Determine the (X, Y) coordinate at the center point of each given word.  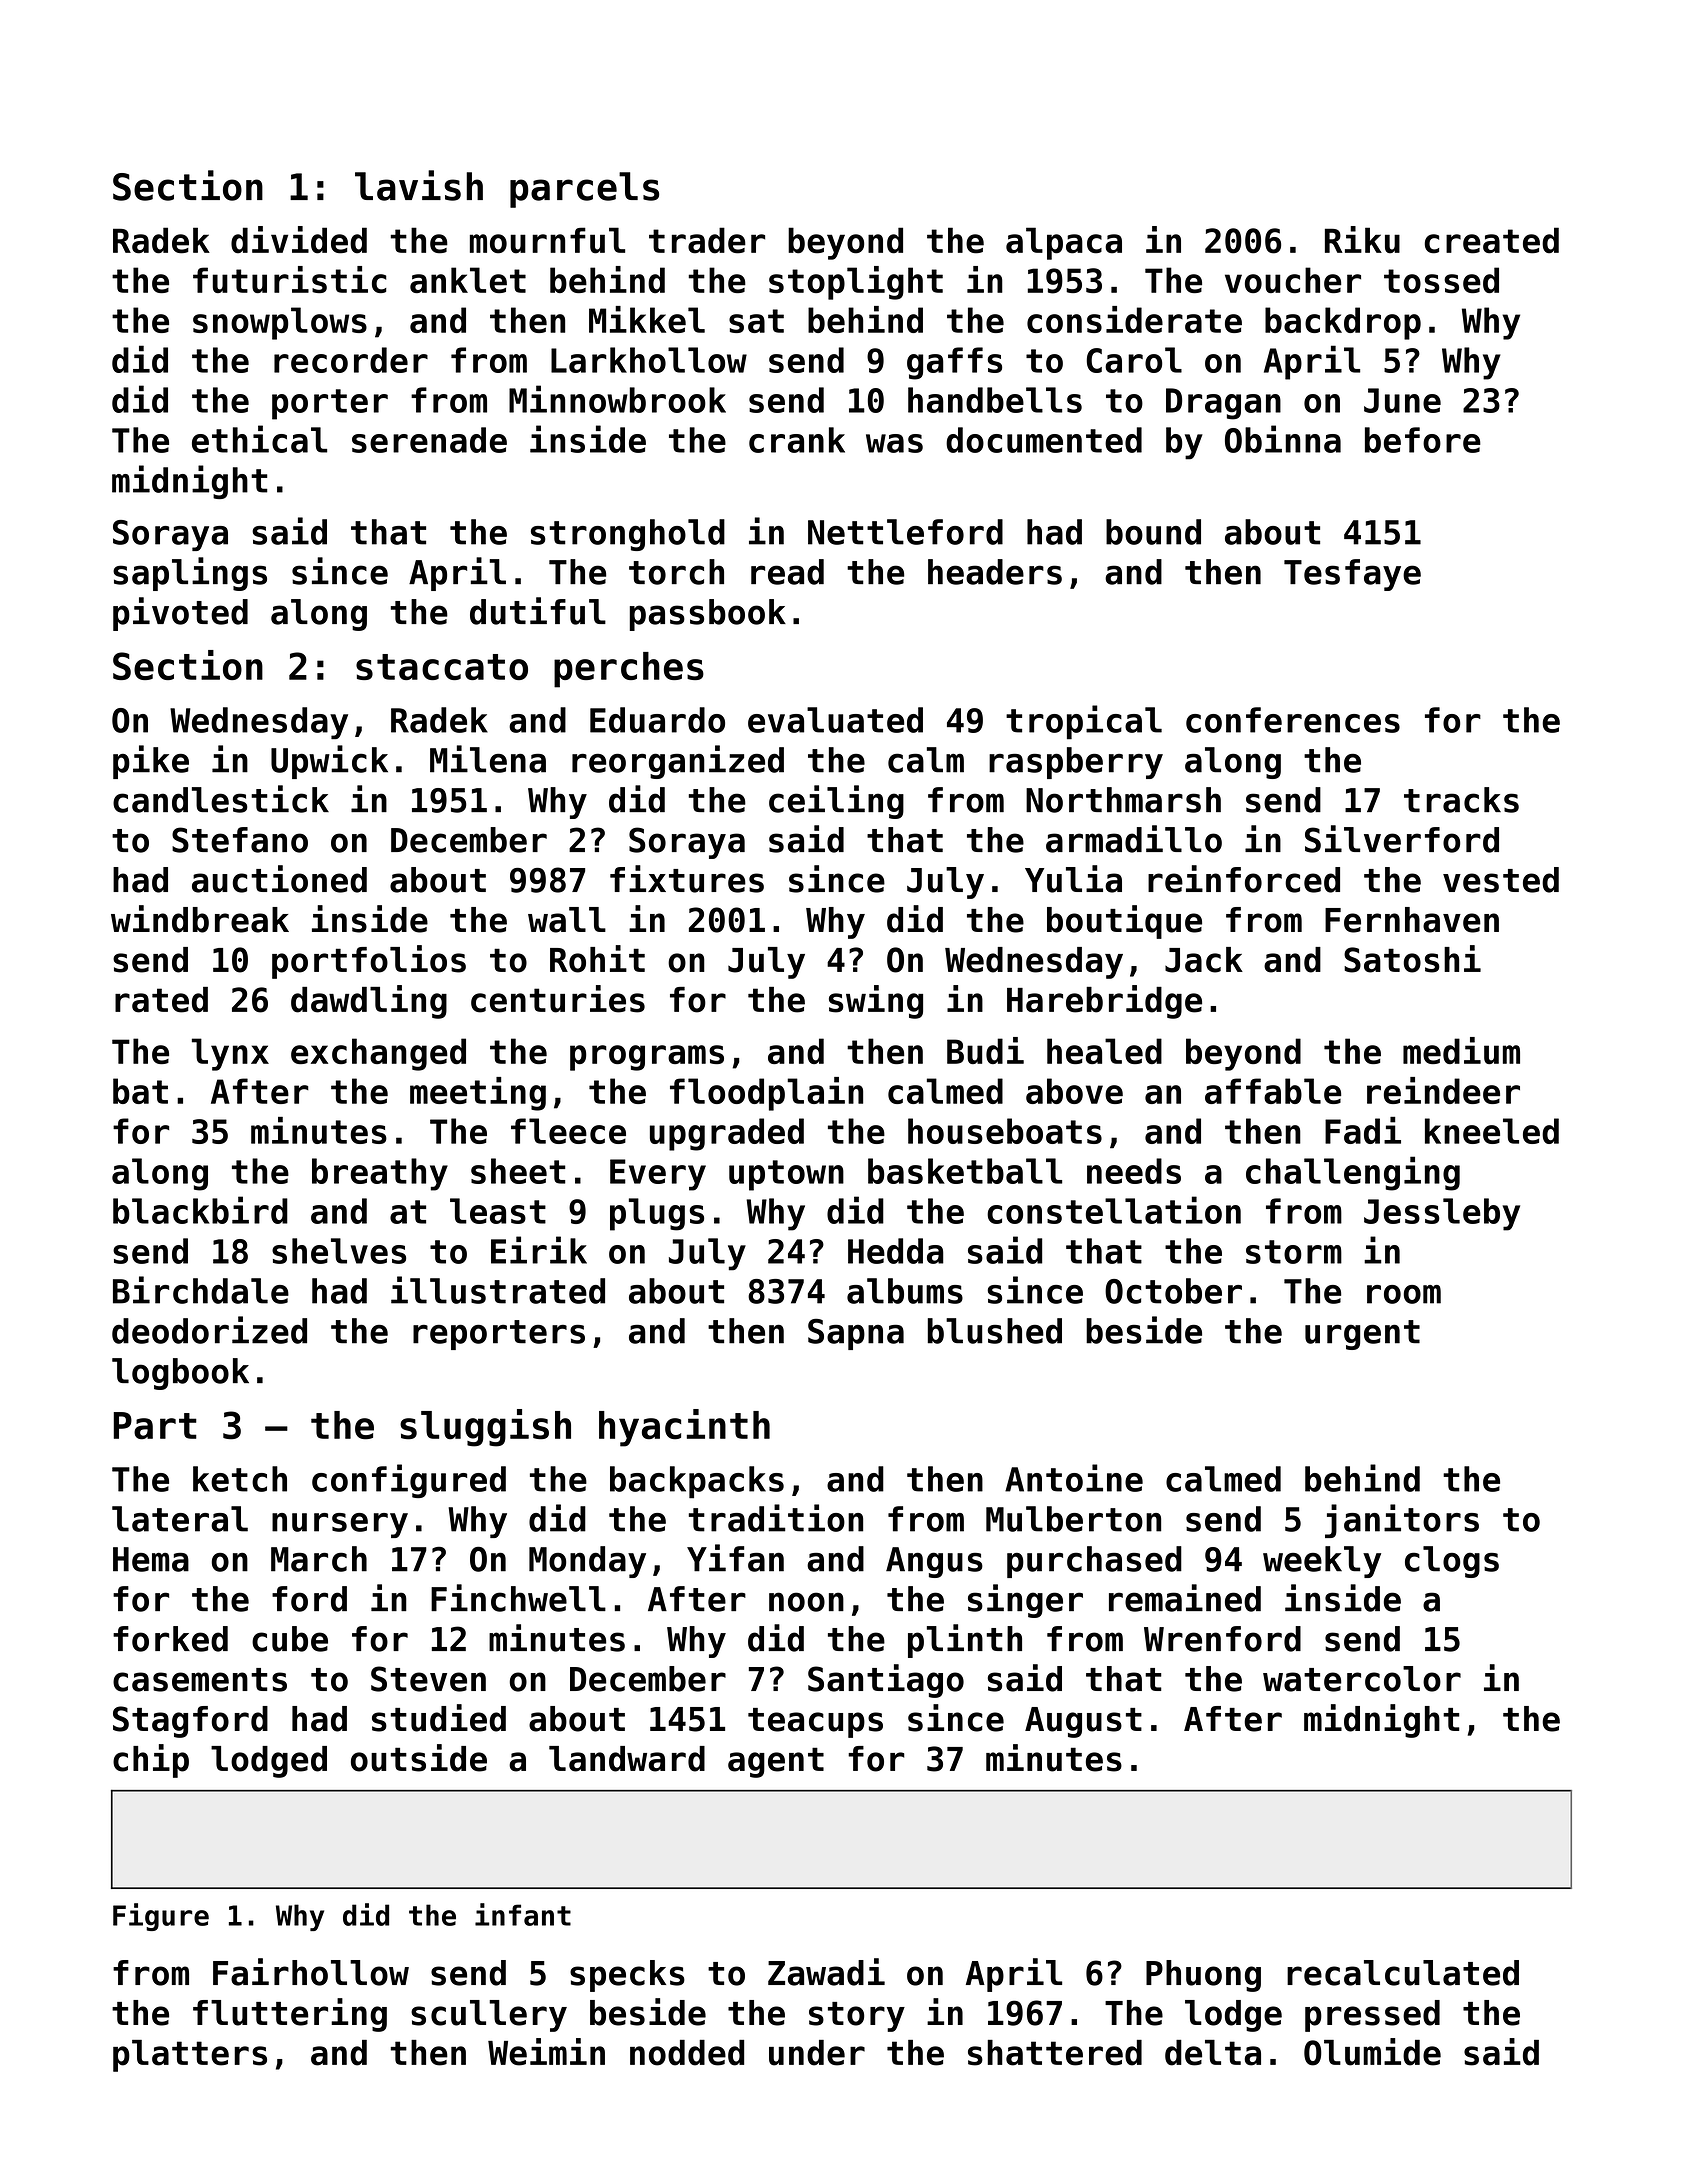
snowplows (280, 323)
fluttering (290, 2015)
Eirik (539, 1250)
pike (151, 762)
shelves (339, 1251)
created (1492, 240)
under (817, 2053)
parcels (584, 190)
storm (1294, 1252)
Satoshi (1412, 959)
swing (876, 1002)
